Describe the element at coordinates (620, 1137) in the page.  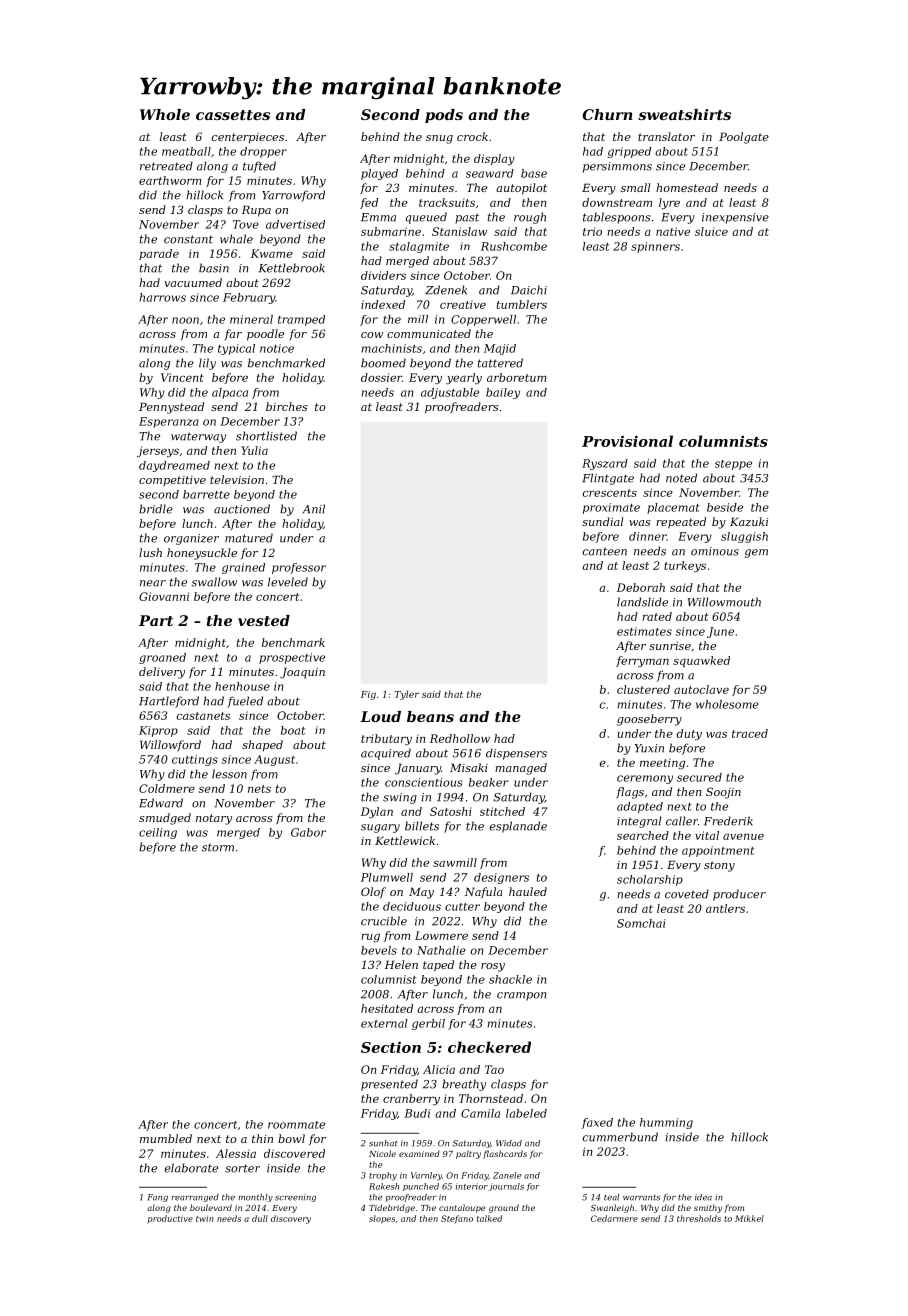
I see `cummerbund` at that location.
